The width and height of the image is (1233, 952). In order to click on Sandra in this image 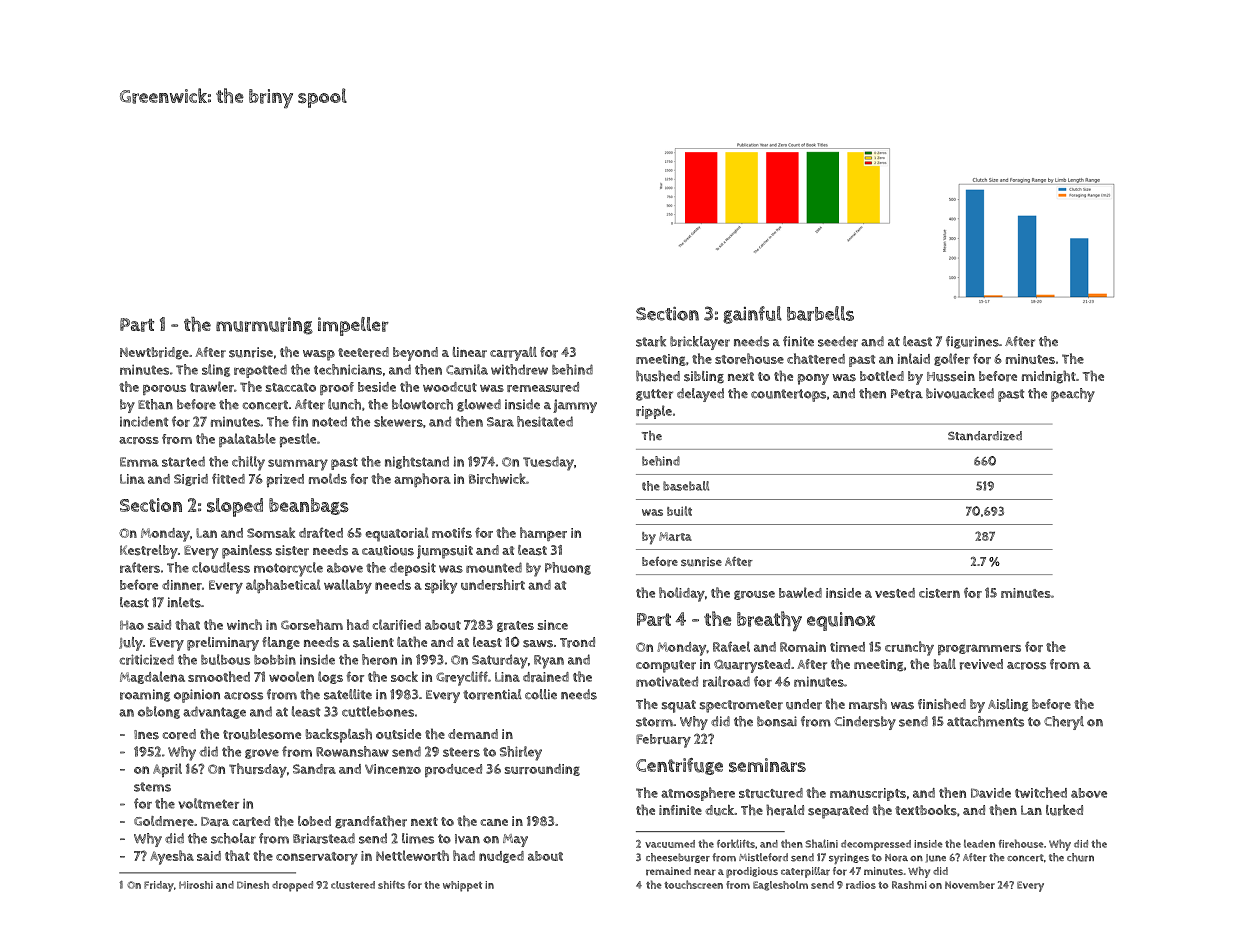, I will do `click(314, 769)`.
